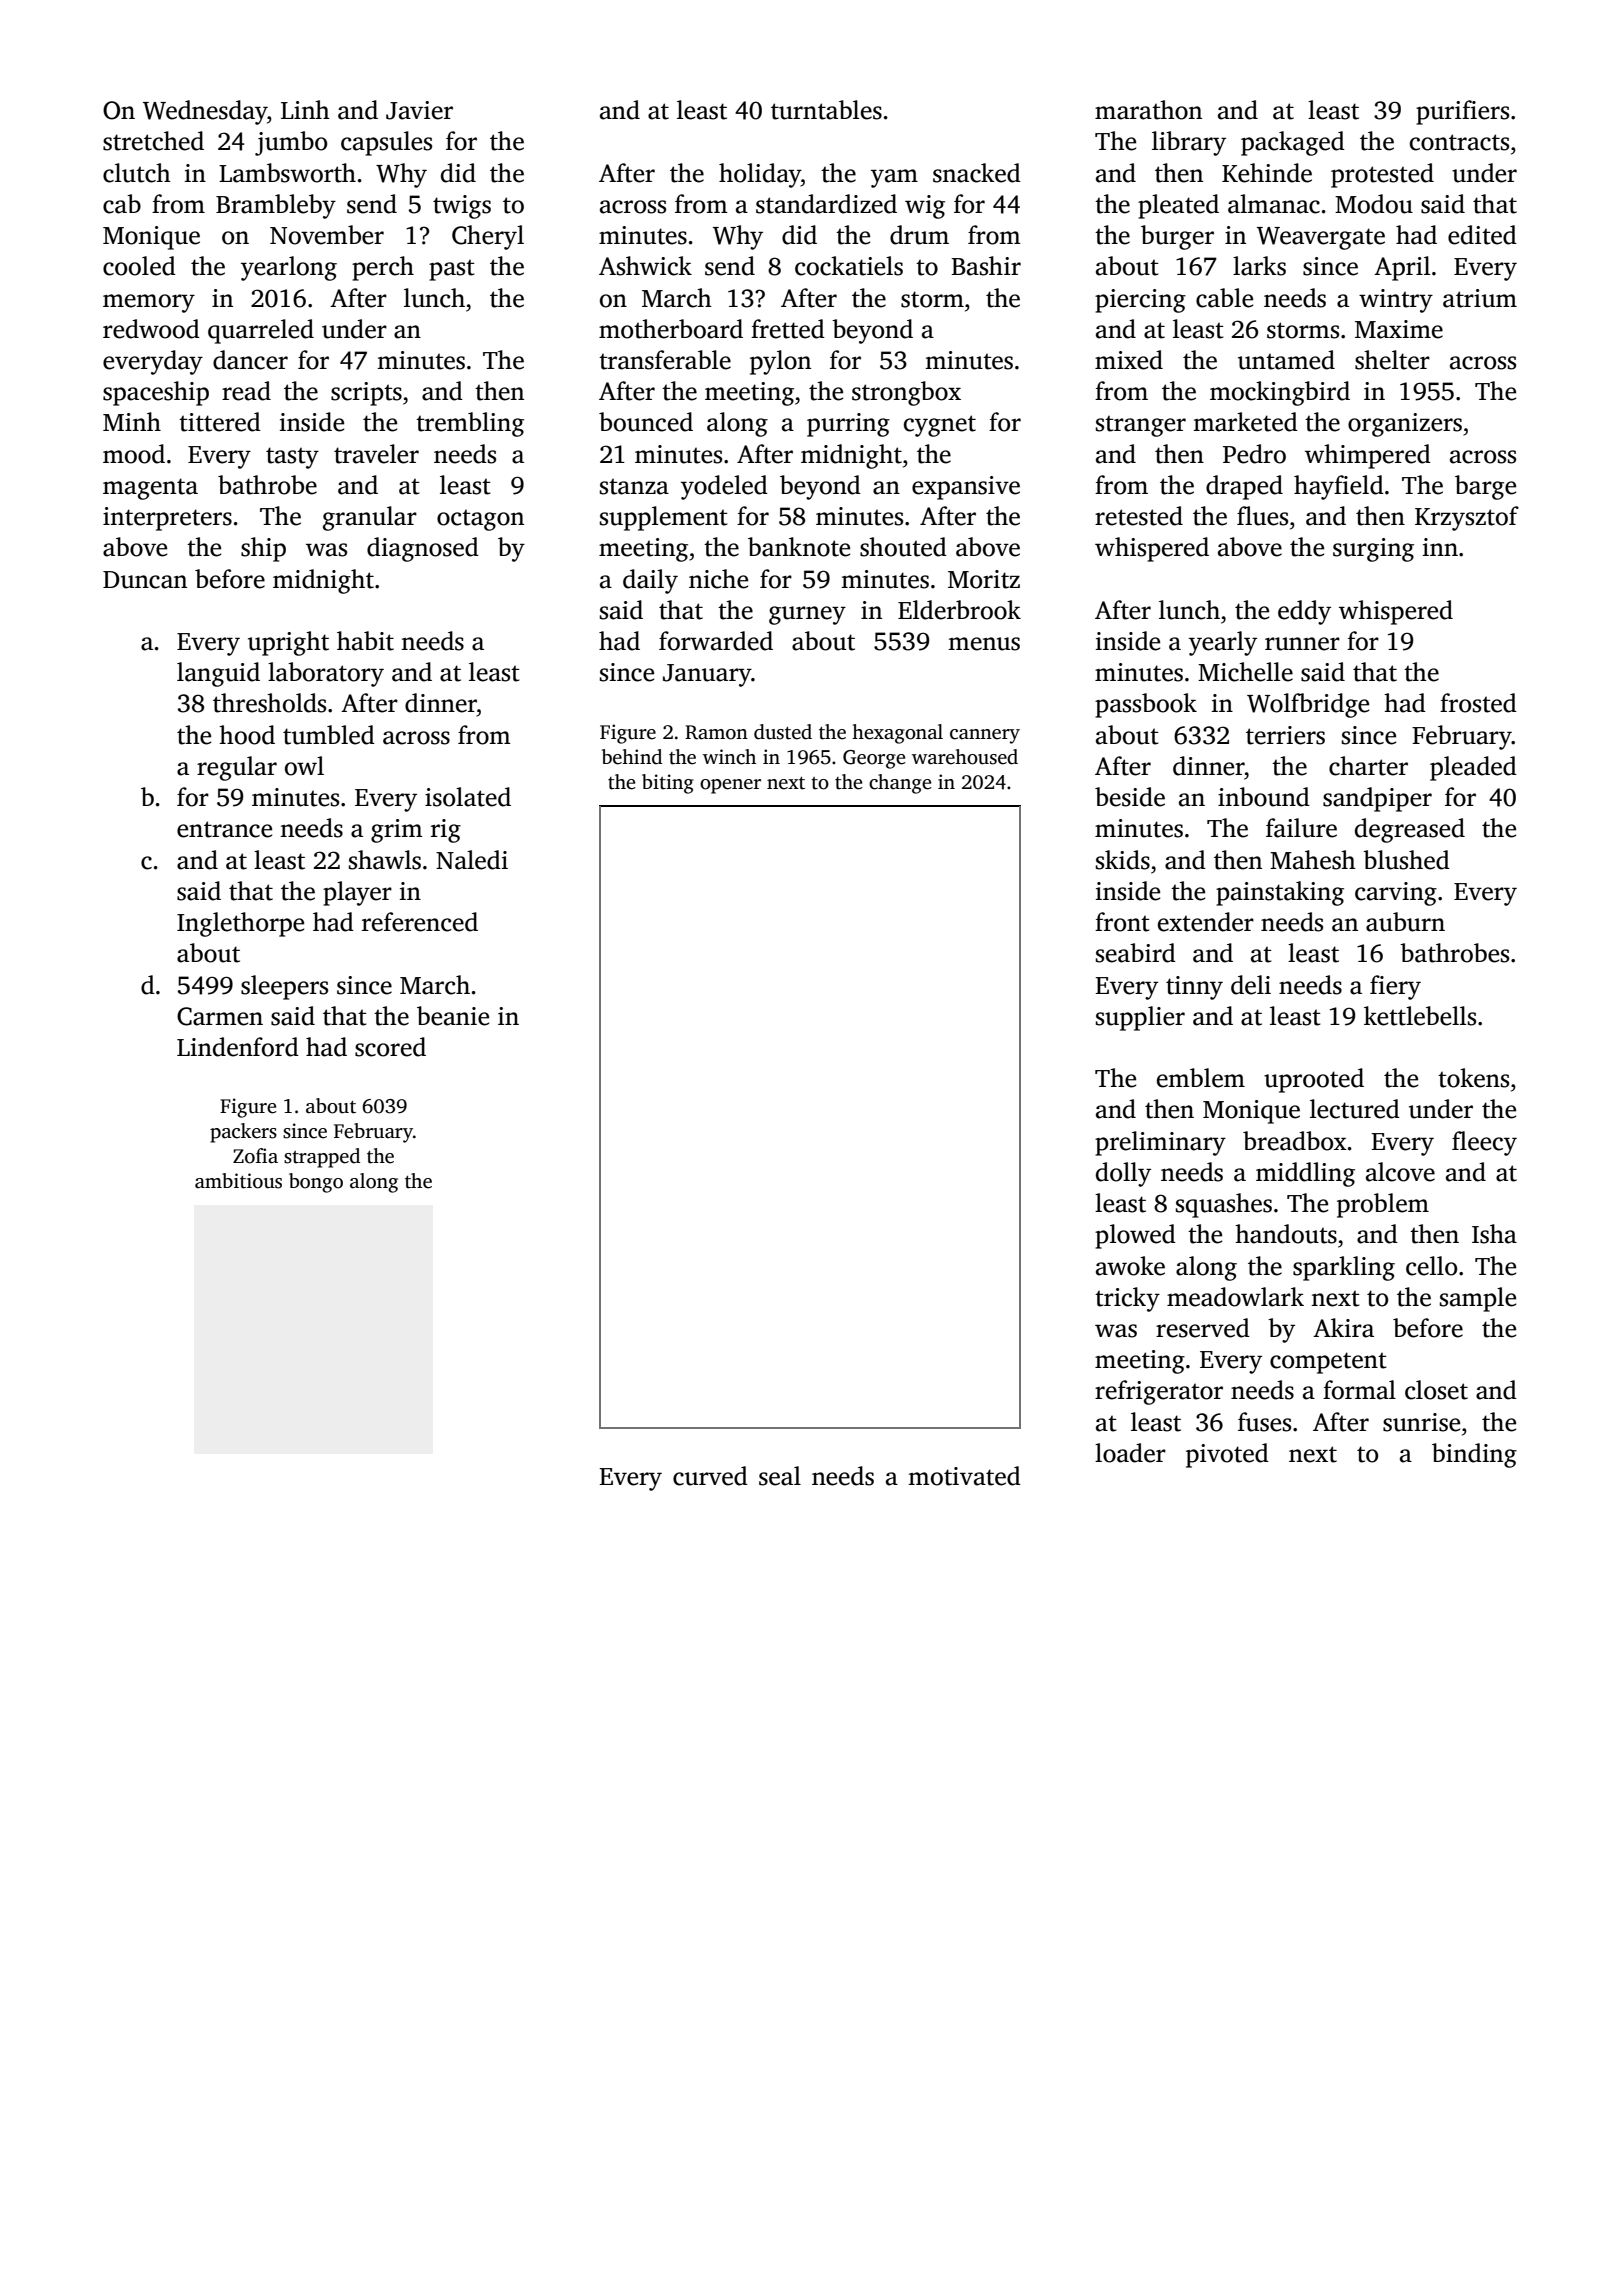 This page has height=2292, width=1620. Describe the element at coordinates (780, 1476) in the page. I see `seal` at that location.
